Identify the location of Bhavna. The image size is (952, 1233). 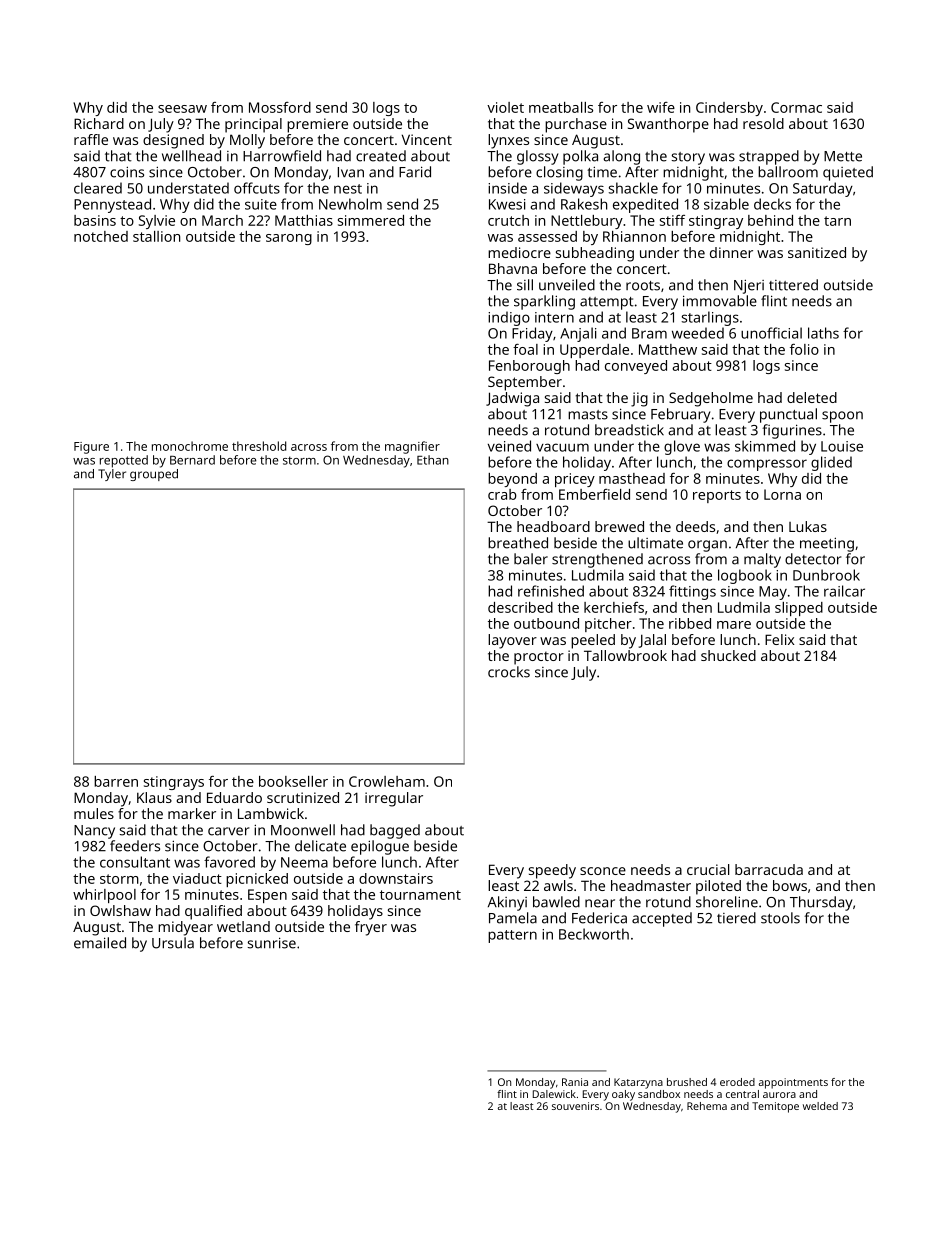
(513, 268).
